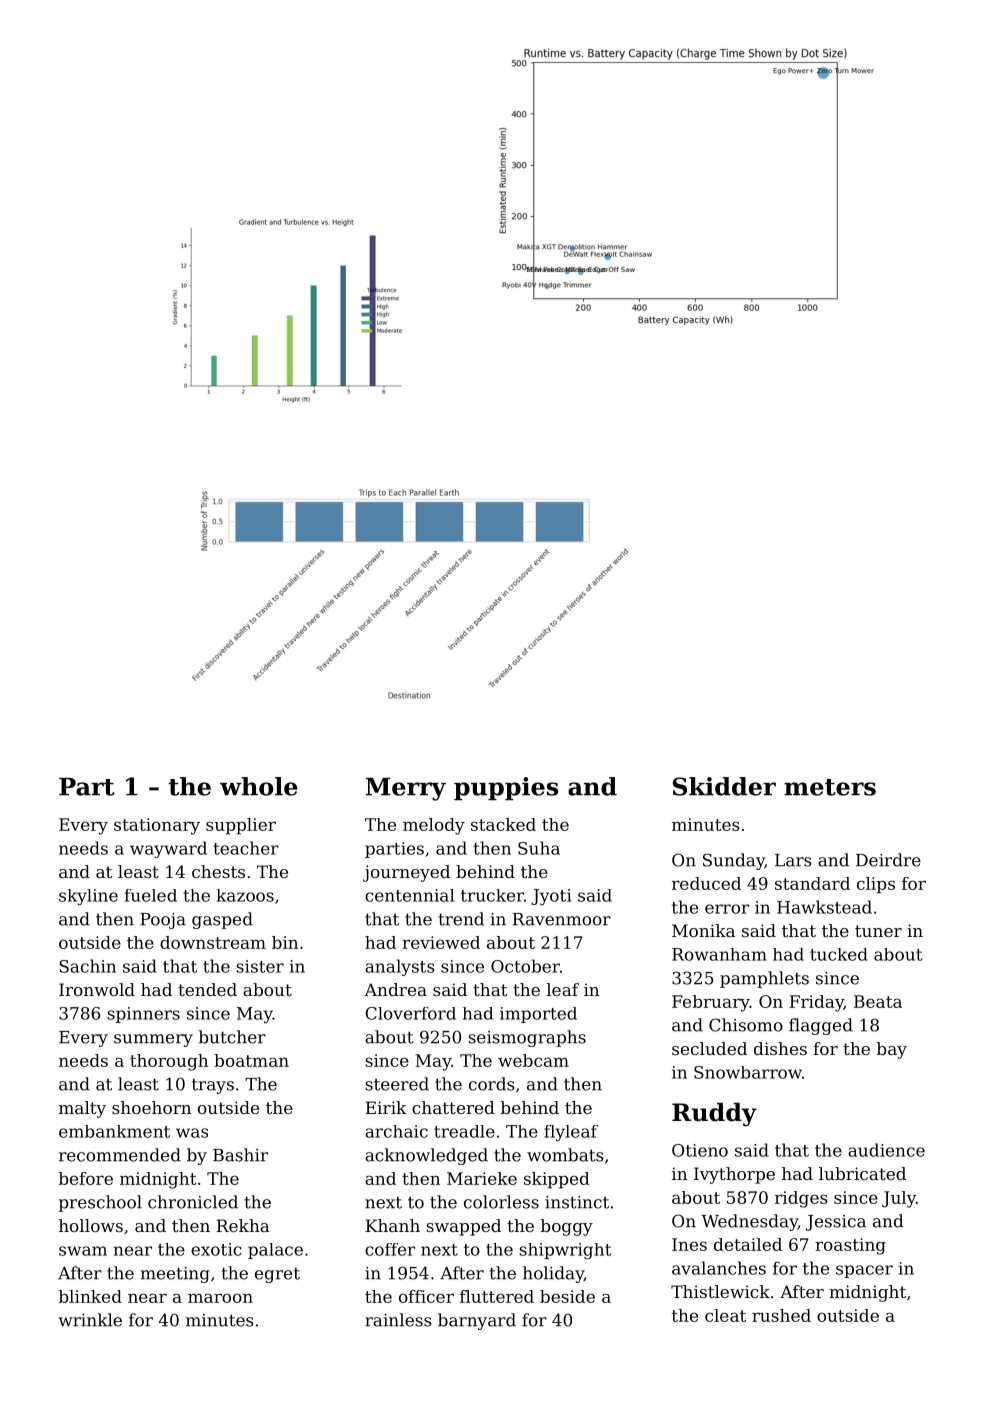 The image size is (985, 1426). What do you see at coordinates (441, 942) in the screenshot?
I see `reviewed` at bounding box center [441, 942].
